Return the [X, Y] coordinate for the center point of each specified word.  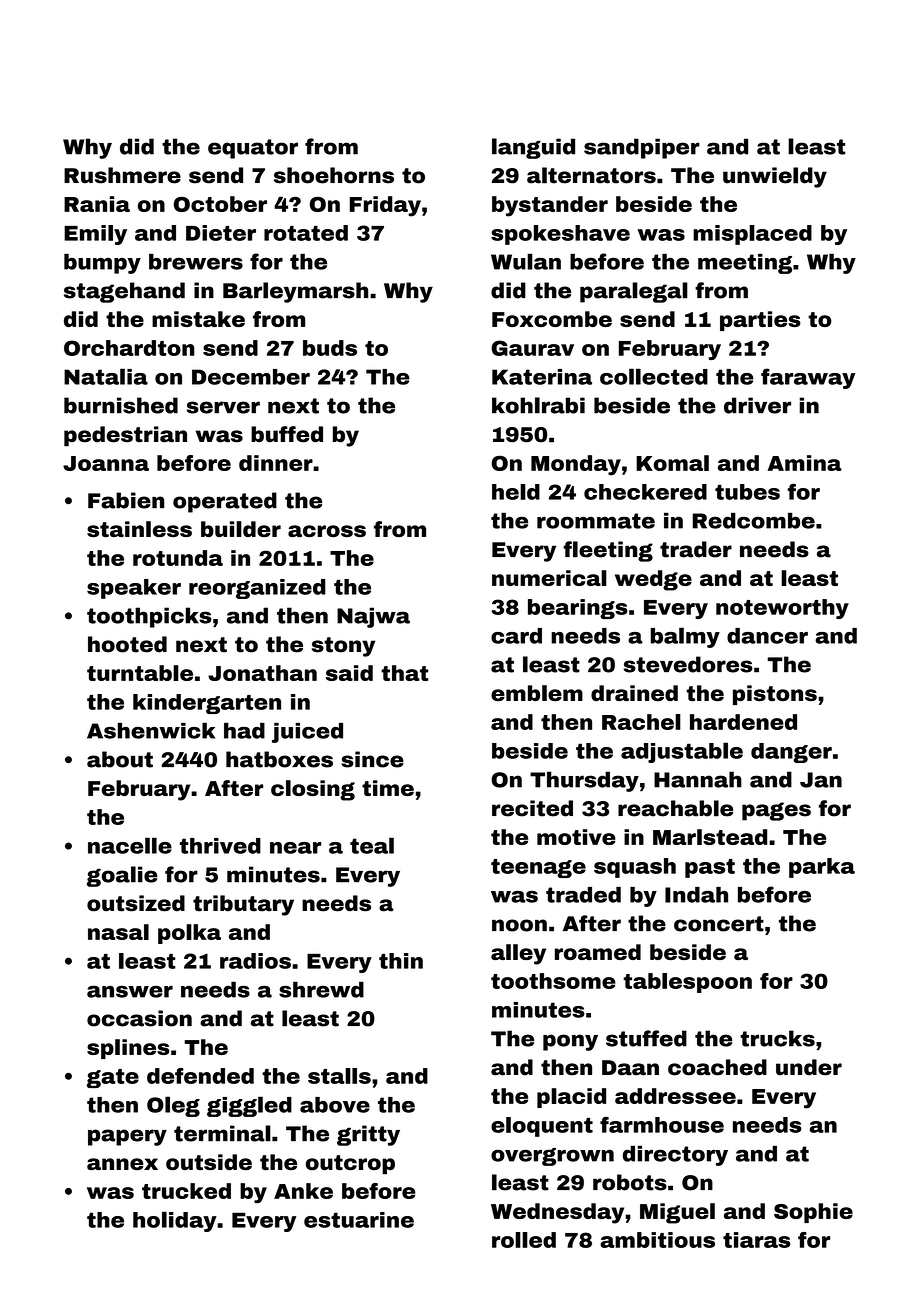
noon [519, 925]
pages [776, 811]
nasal [118, 932]
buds [330, 348]
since [372, 759]
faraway [808, 378]
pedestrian [125, 436]
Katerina [542, 377]
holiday [175, 1221]
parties [760, 321]
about [120, 759]
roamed [598, 952]
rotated [306, 233]
